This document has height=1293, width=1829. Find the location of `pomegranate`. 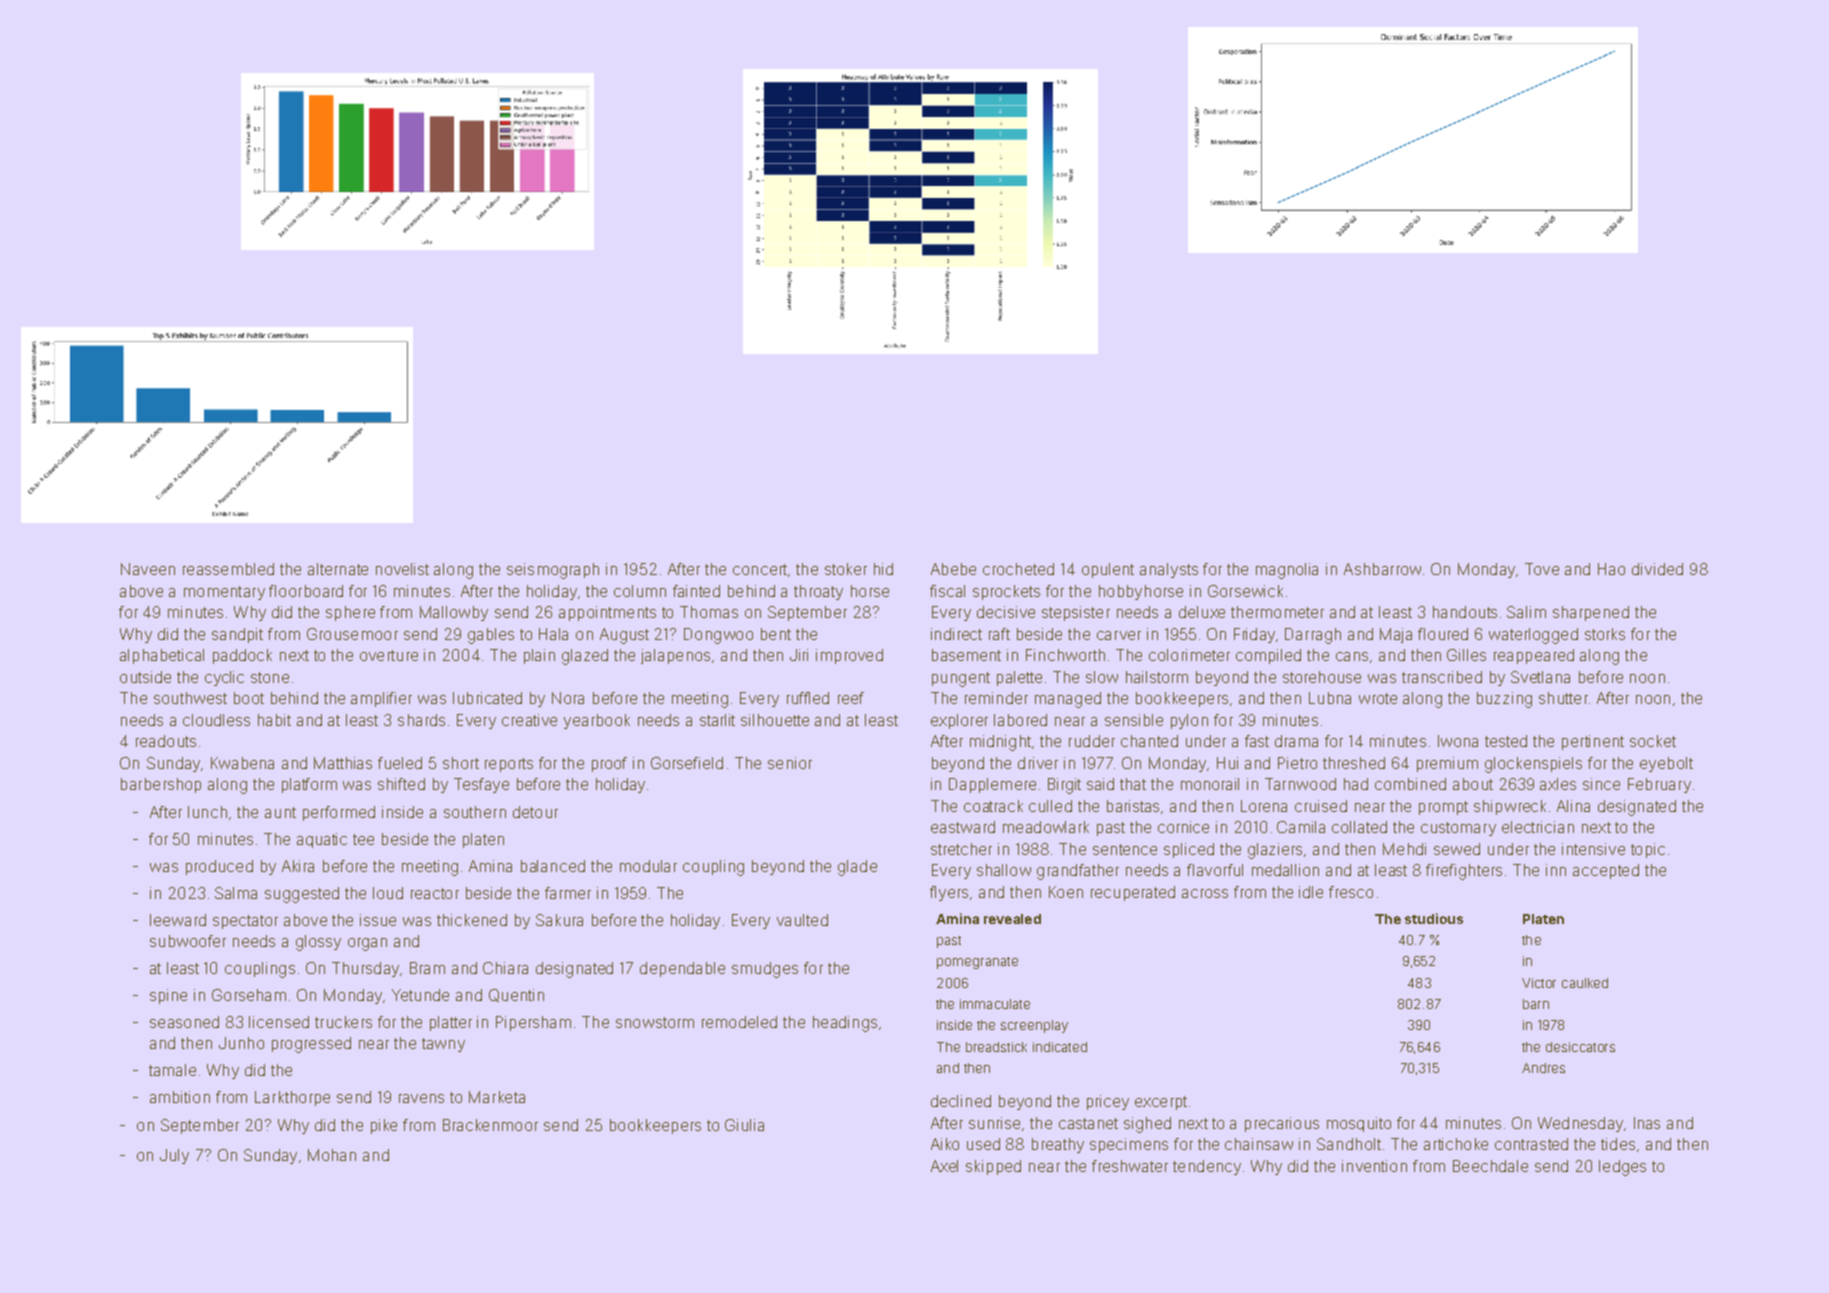

pomegranate is located at coordinates (977, 963).
